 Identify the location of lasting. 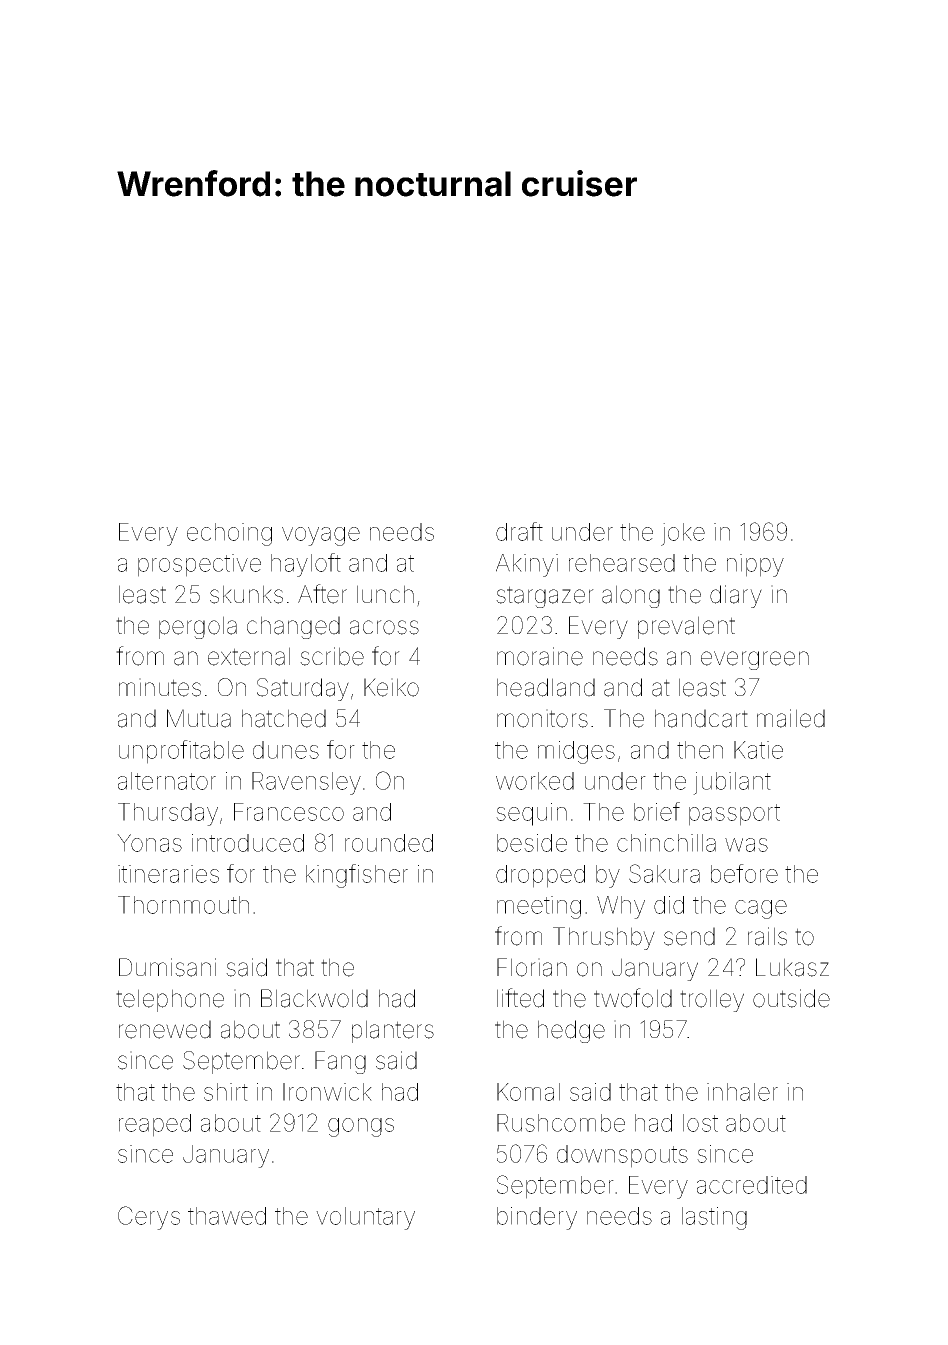
(714, 1218).
